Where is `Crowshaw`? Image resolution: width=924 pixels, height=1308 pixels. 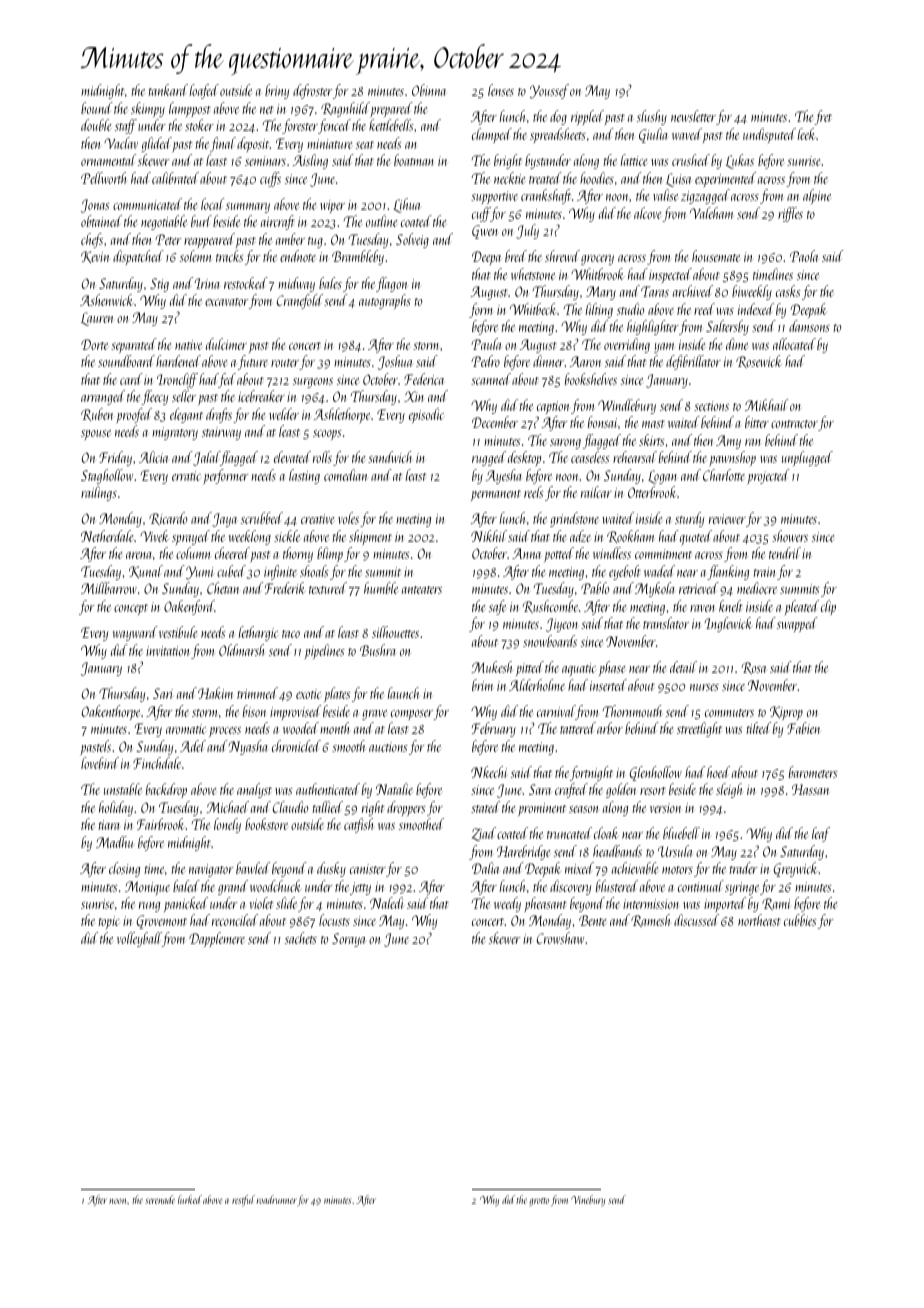 Crowshaw is located at coordinates (560, 938).
